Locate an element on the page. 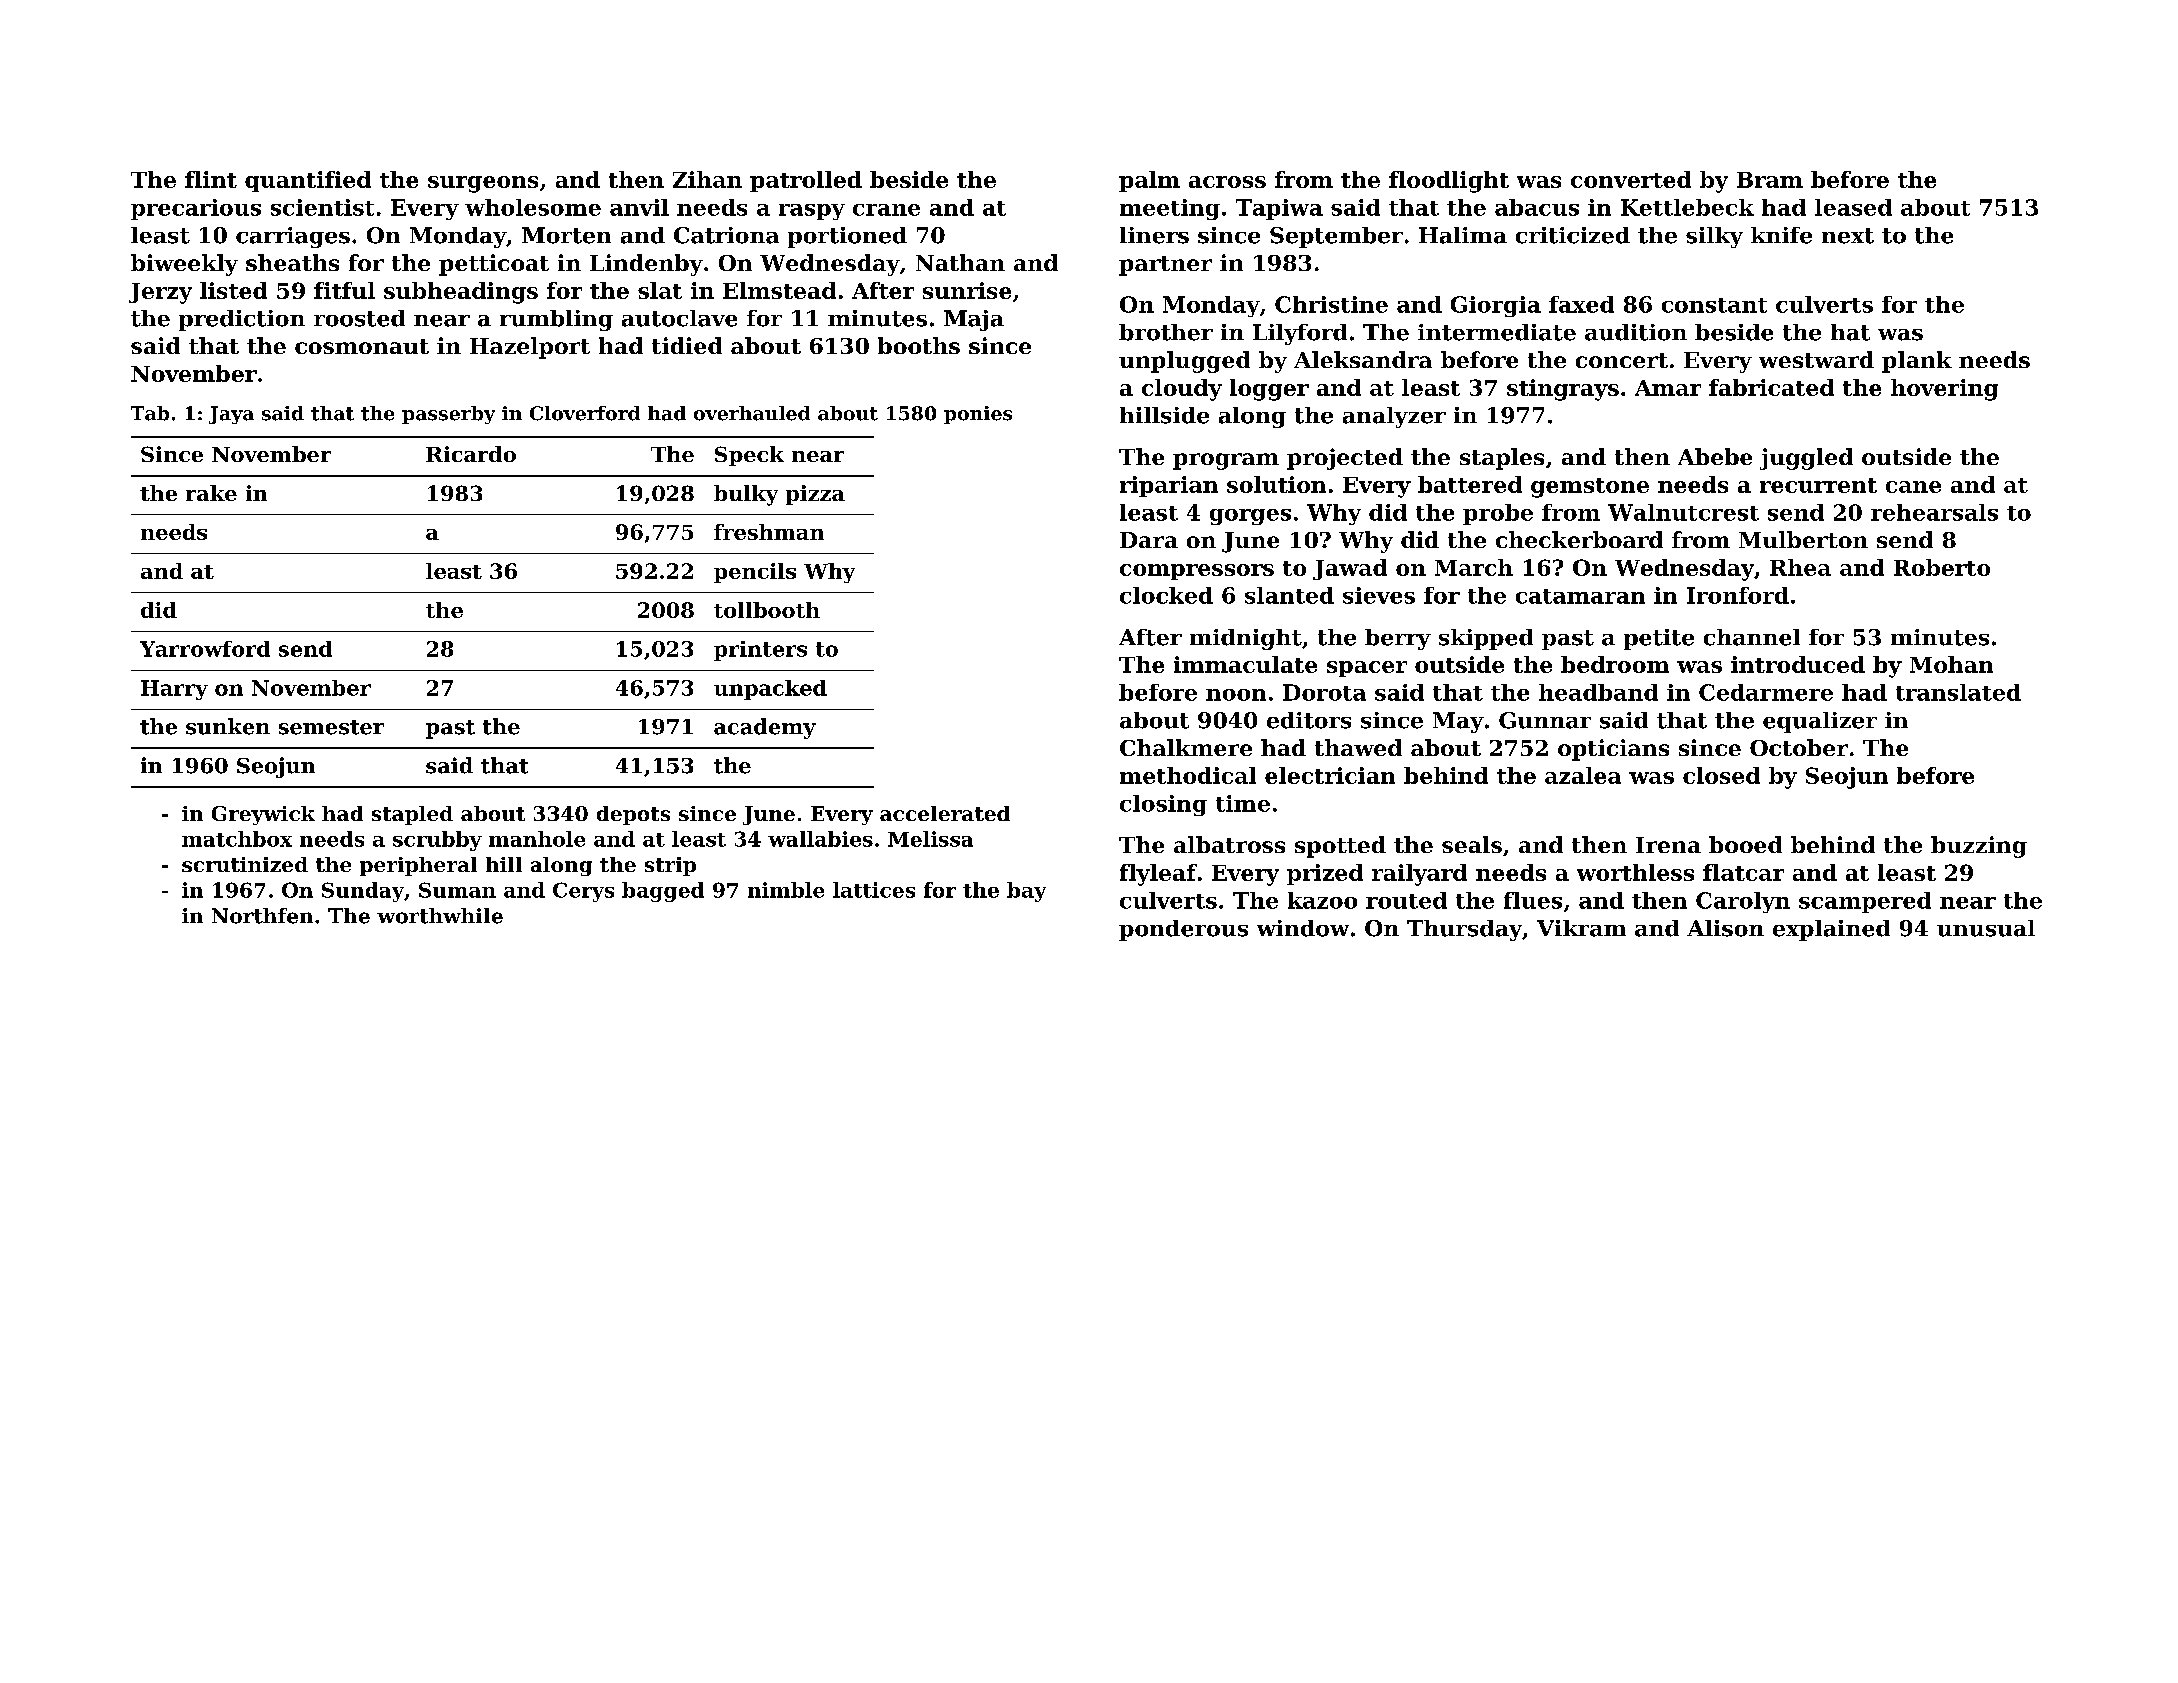  Ricardo is located at coordinates (471, 454).
